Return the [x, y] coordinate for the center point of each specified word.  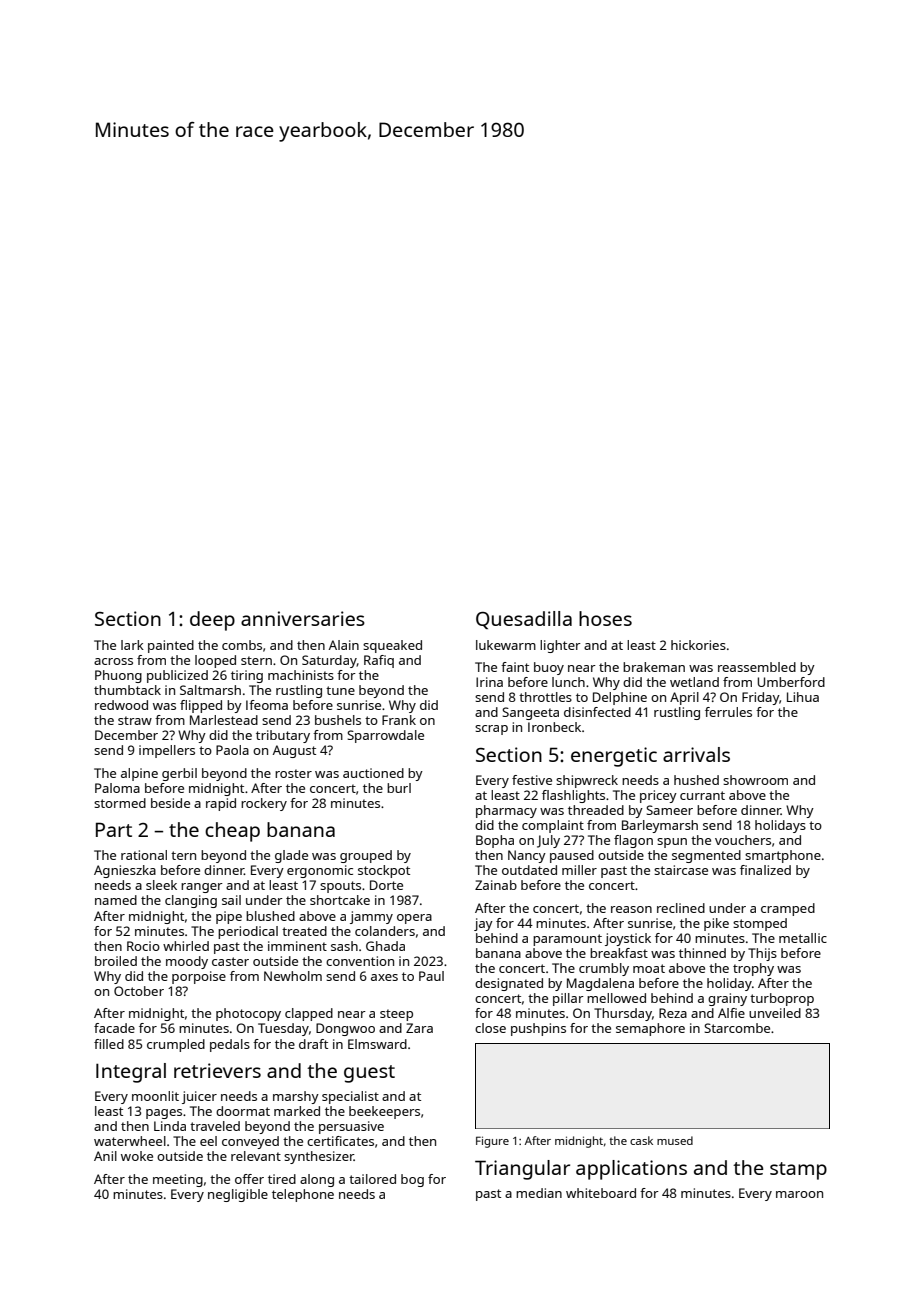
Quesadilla [524, 620]
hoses [605, 618]
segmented [706, 856]
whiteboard [601, 1193]
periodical [248, 932]
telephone [303, 1195]
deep [212, 621]
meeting [178, 1180]
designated [509, 984]
